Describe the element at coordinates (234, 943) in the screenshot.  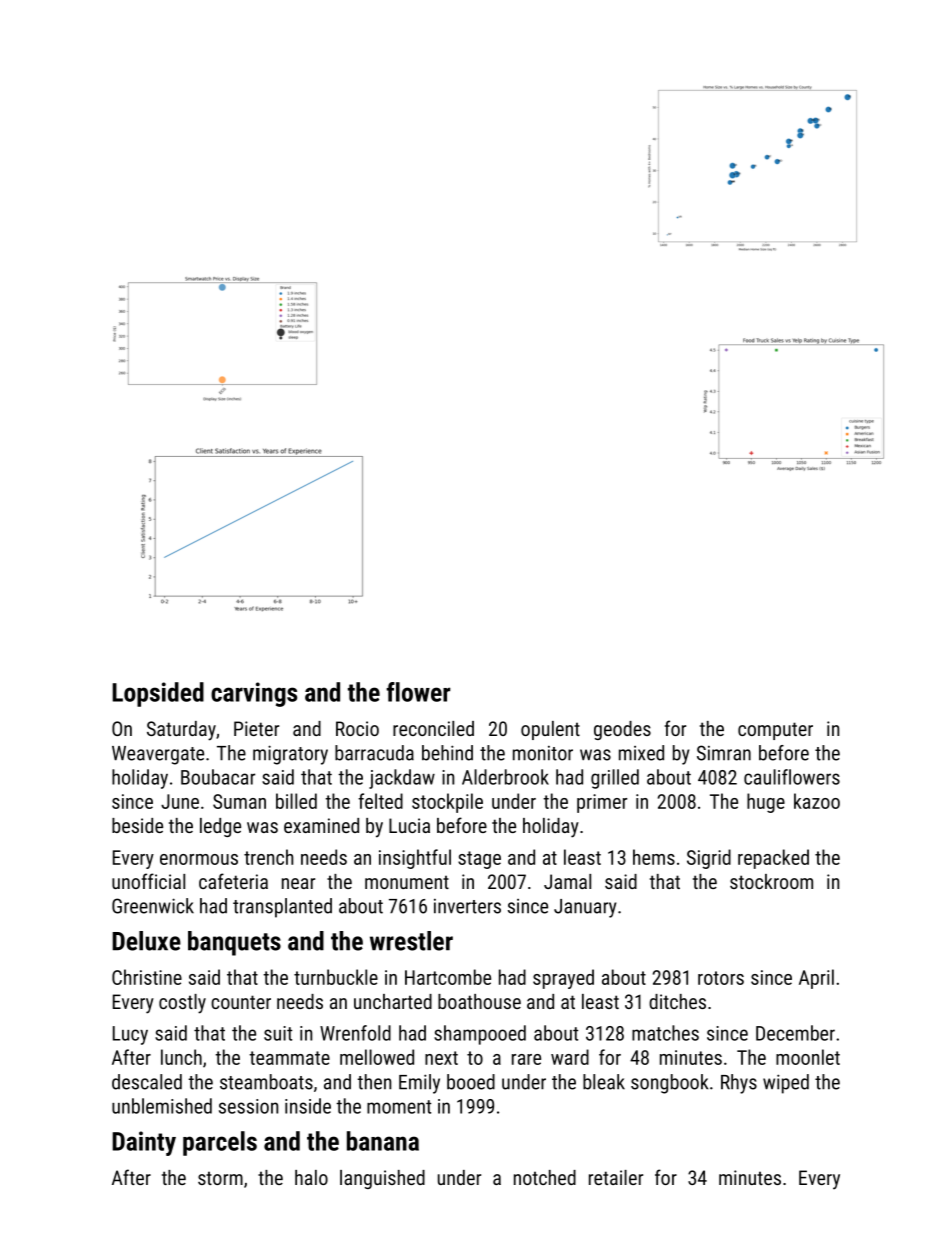
I see `banquets` at that location.
